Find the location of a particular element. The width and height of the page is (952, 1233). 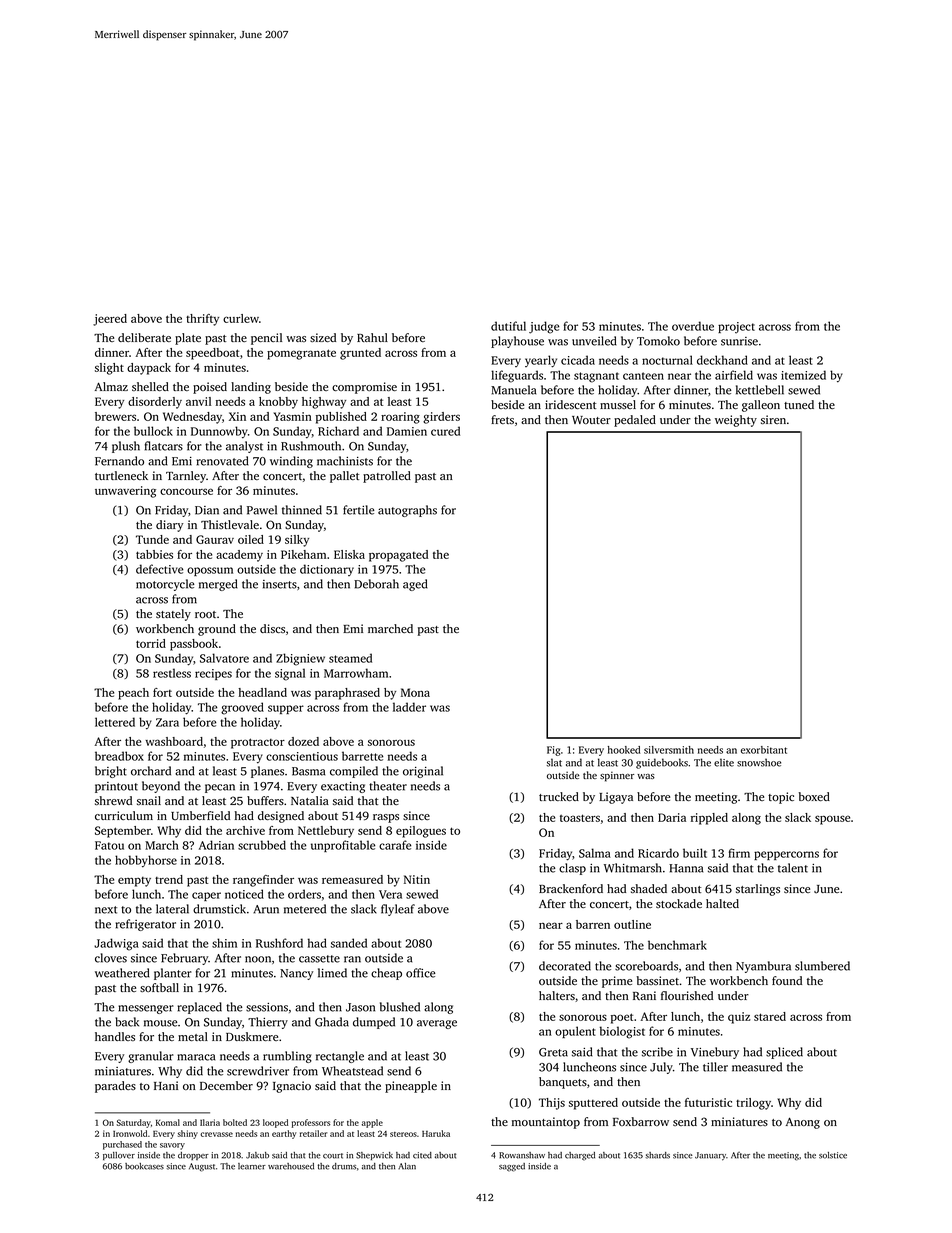

Rahul is located at coordinates (372, 337).
